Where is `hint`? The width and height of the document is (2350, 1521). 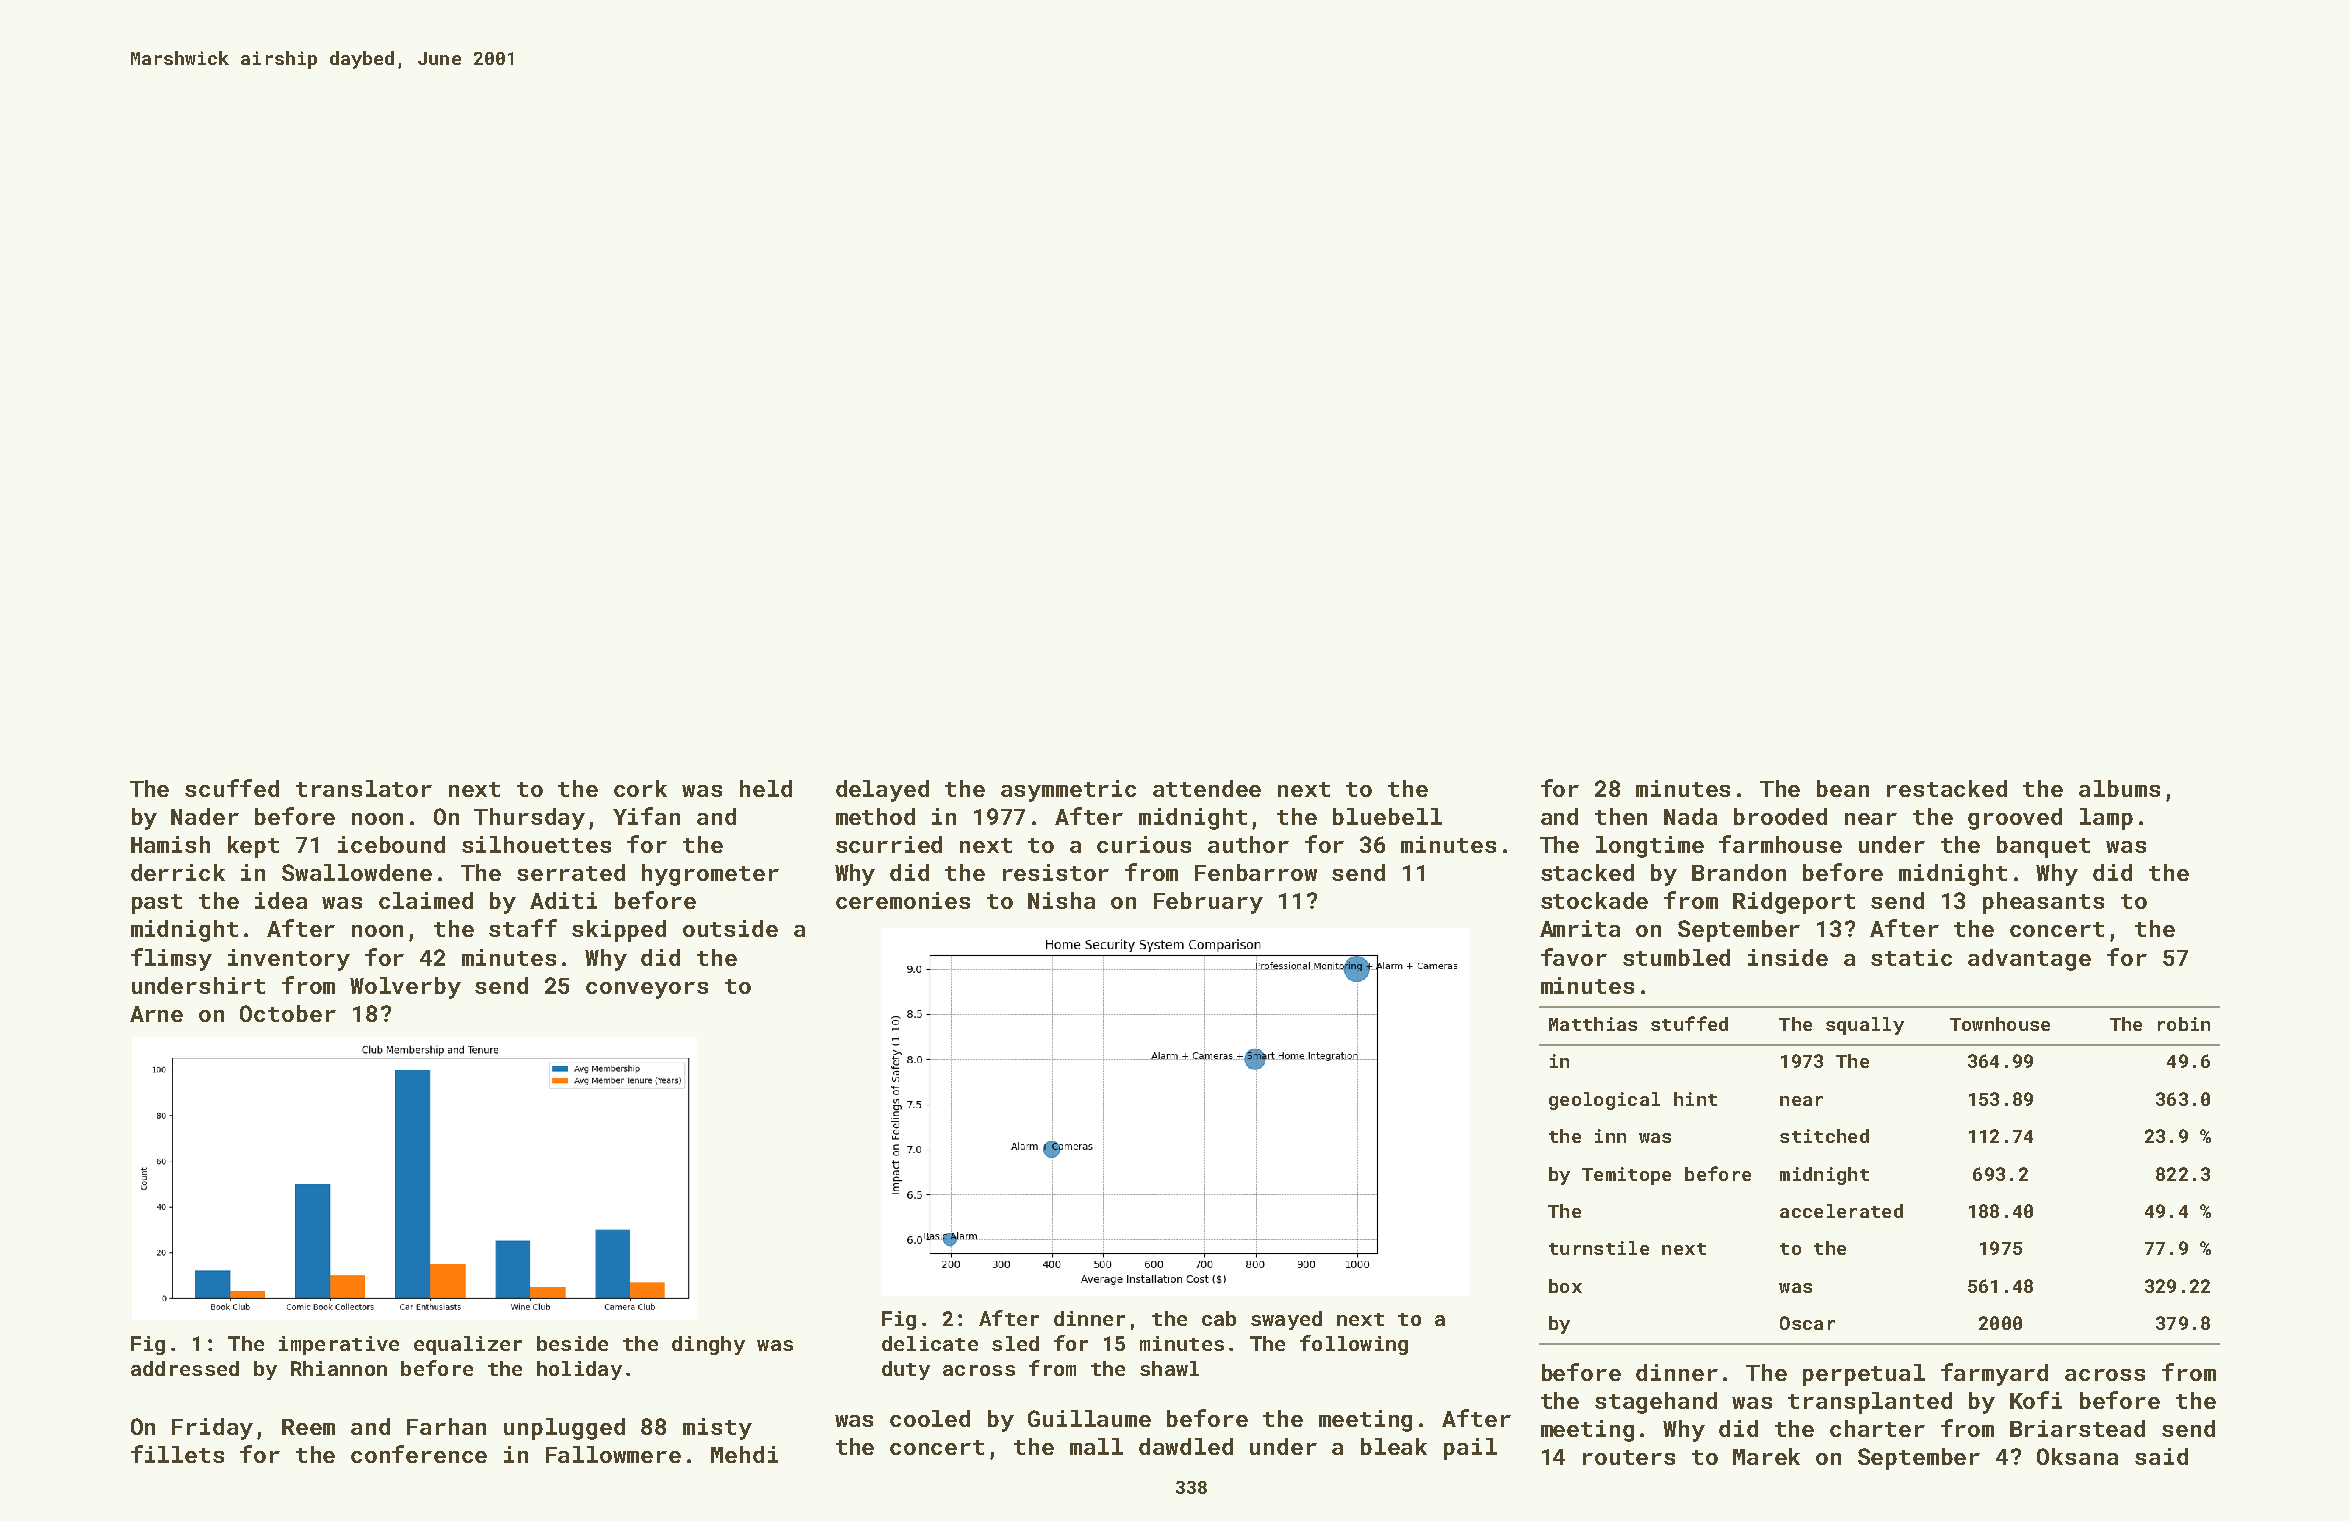 hint is located at coordinates (1695, 1099).
